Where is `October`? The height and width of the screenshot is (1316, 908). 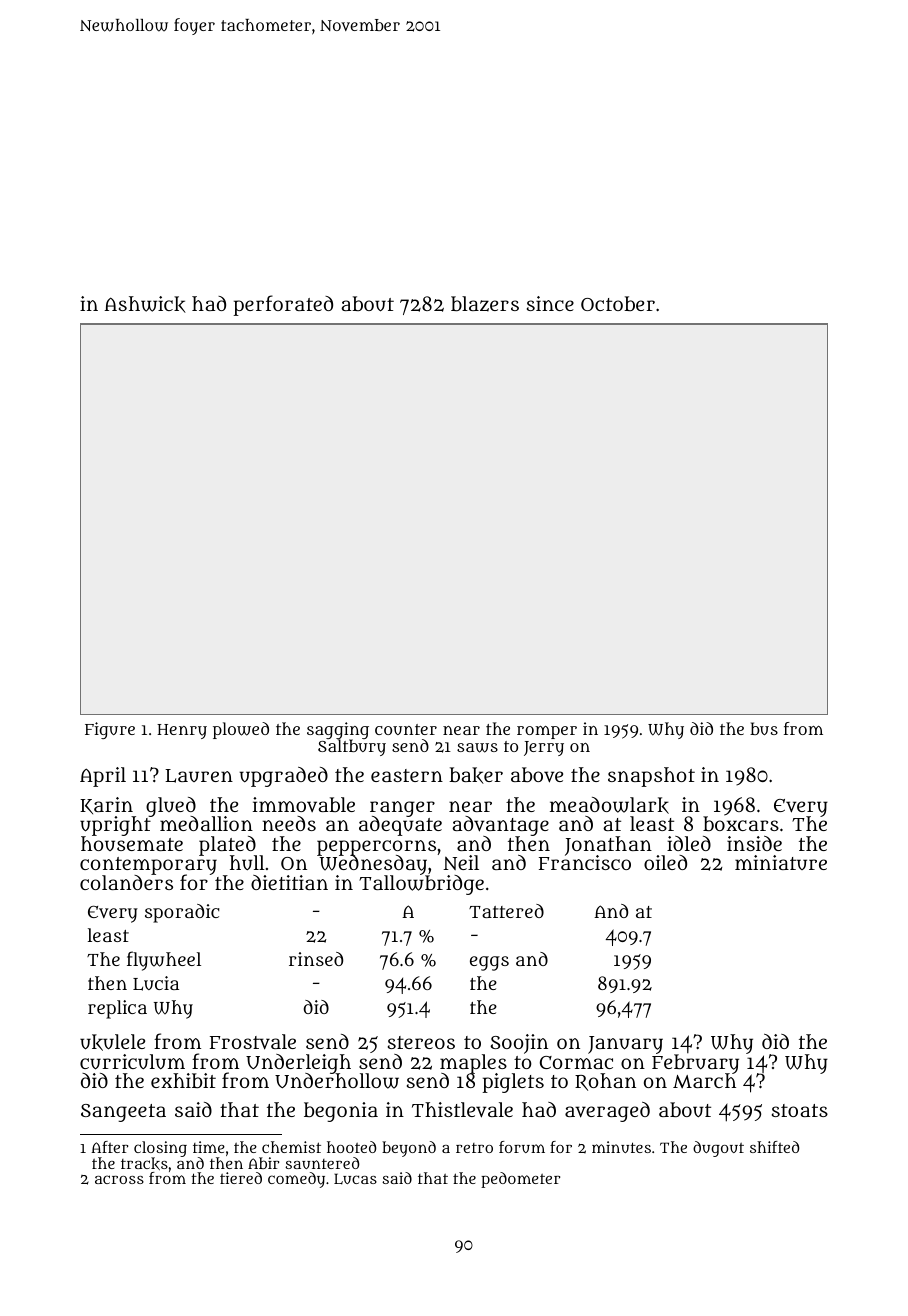 October is located at coordinates (618, 303).
